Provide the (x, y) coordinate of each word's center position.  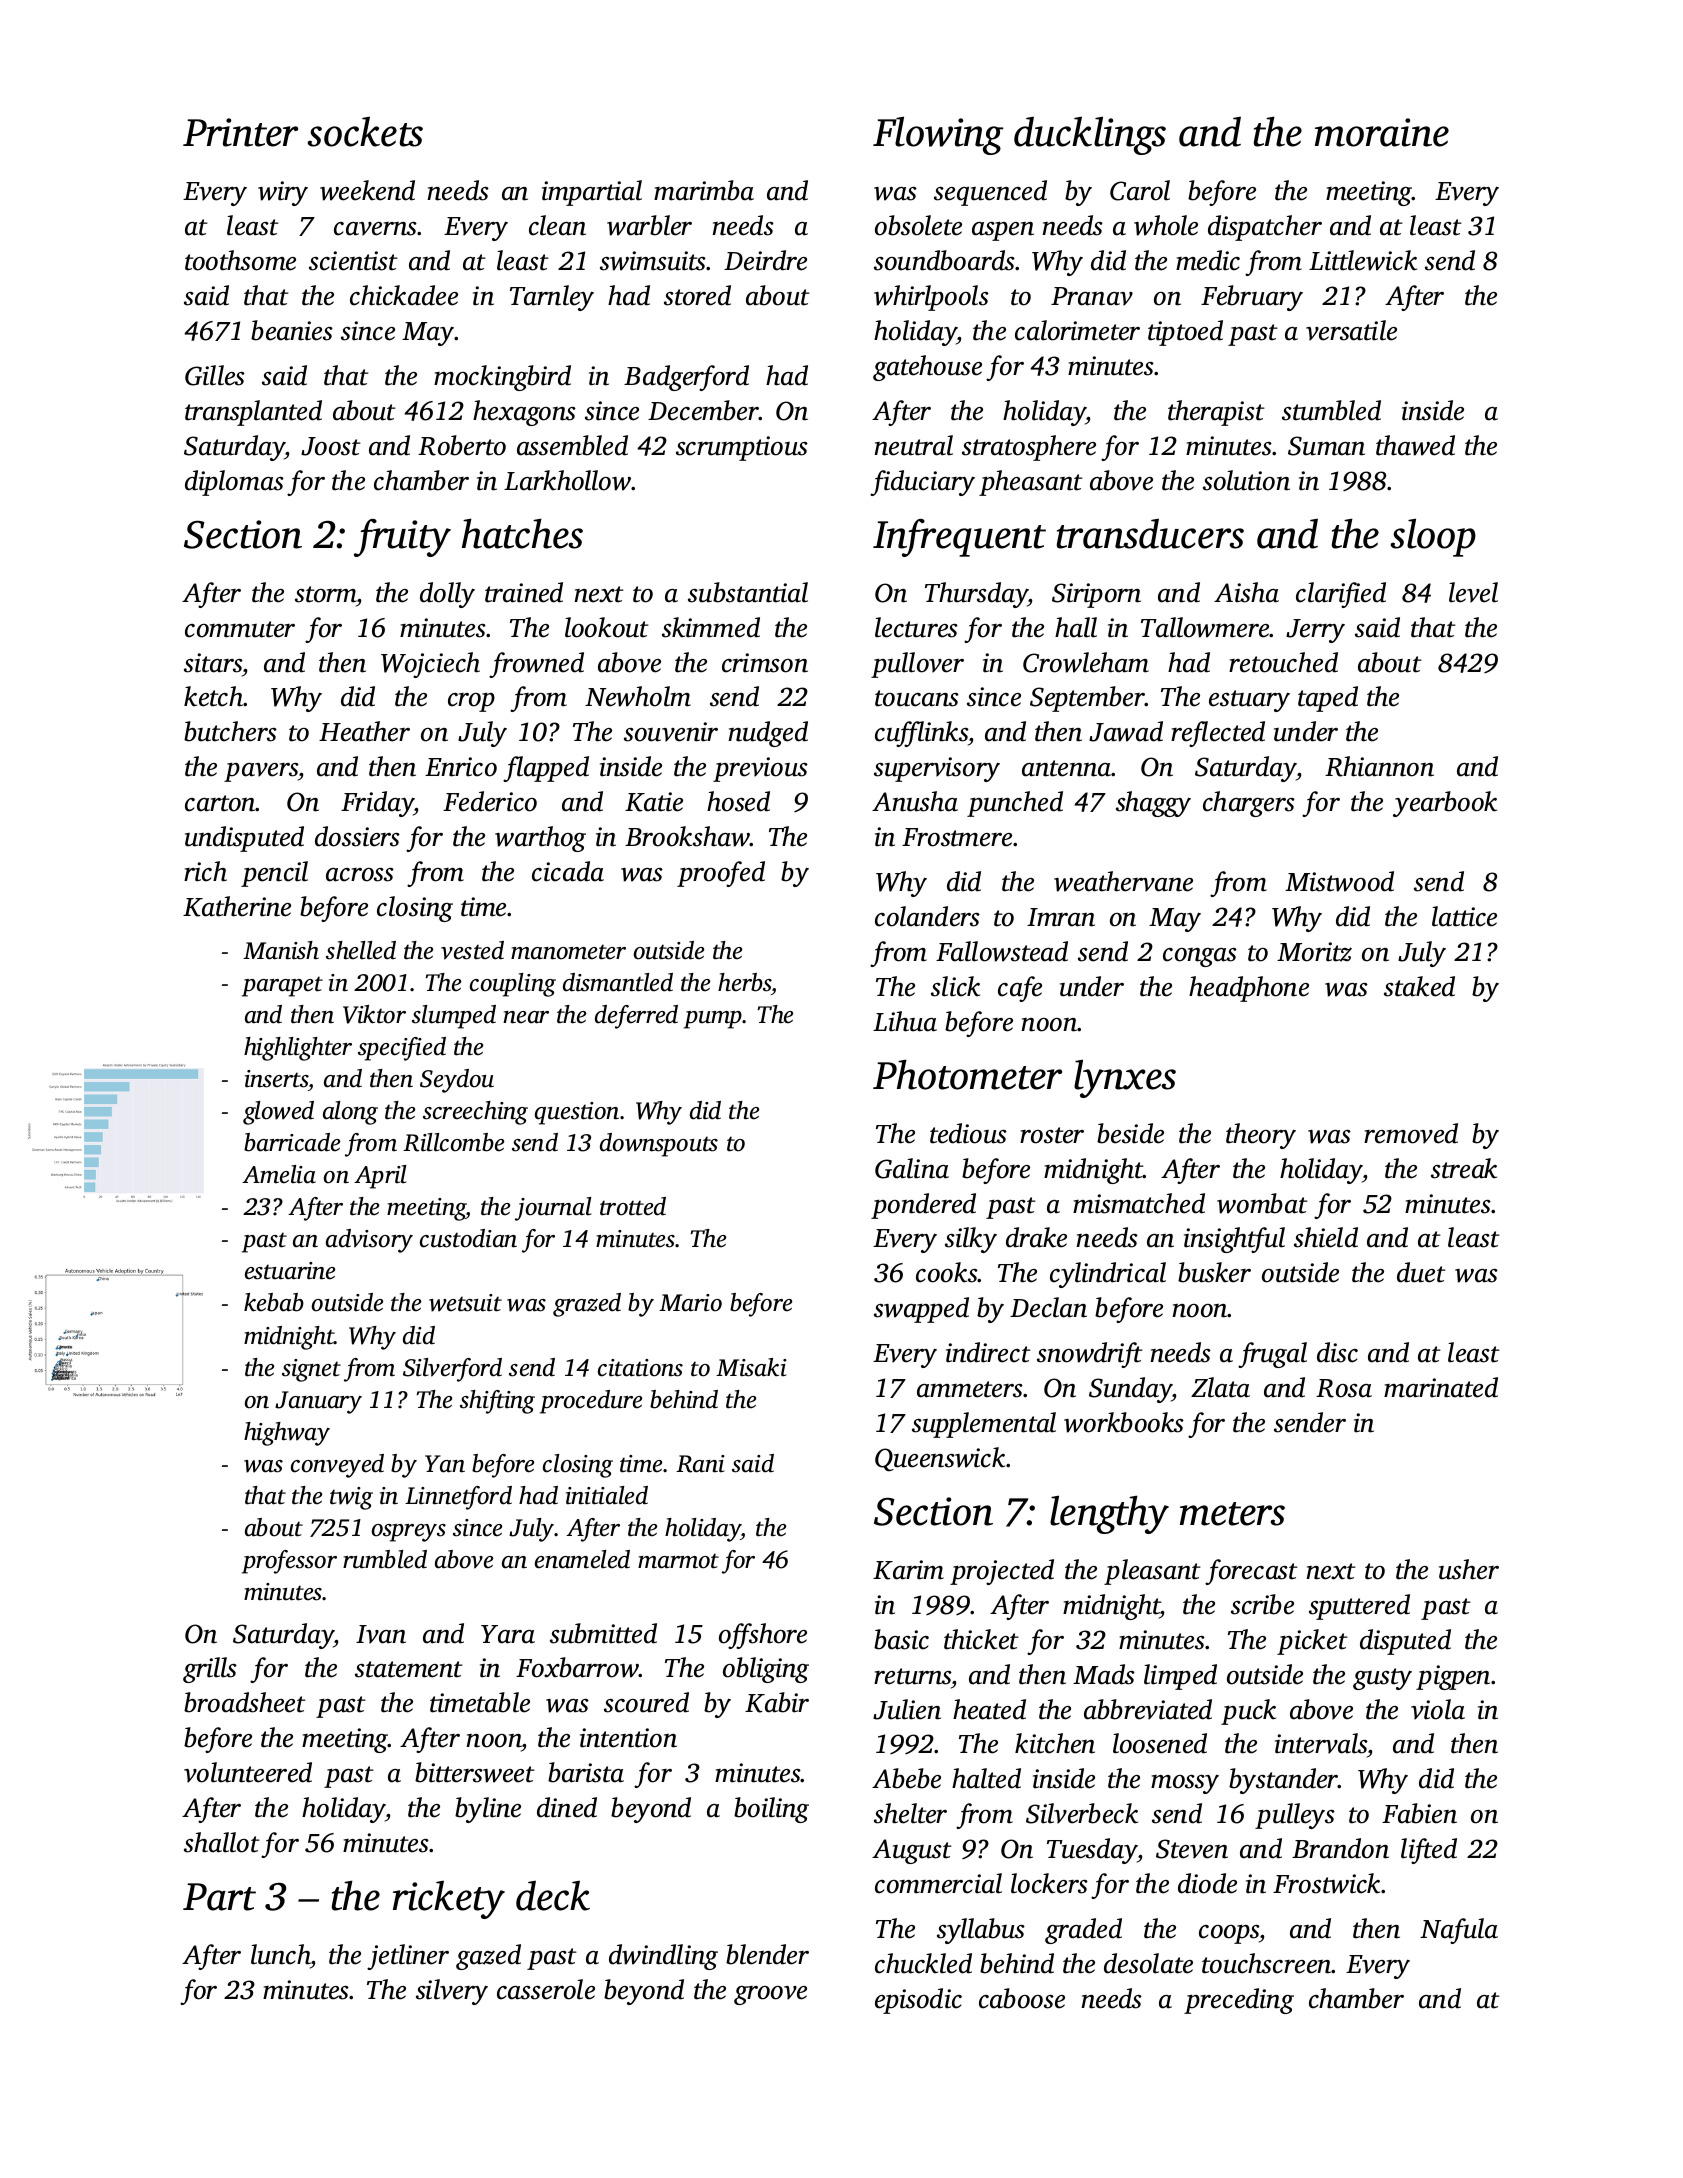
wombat (1262, 1203)
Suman (1326, 446)
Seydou (457, 1081)
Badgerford (686, 378)
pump (713, 1020)
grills (210, 1670)
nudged (768, 734)
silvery (452, 1992)
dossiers (357, 836)
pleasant (1152, 1572)
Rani (700, 1464)
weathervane (1123, 881)
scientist (353, 261)
